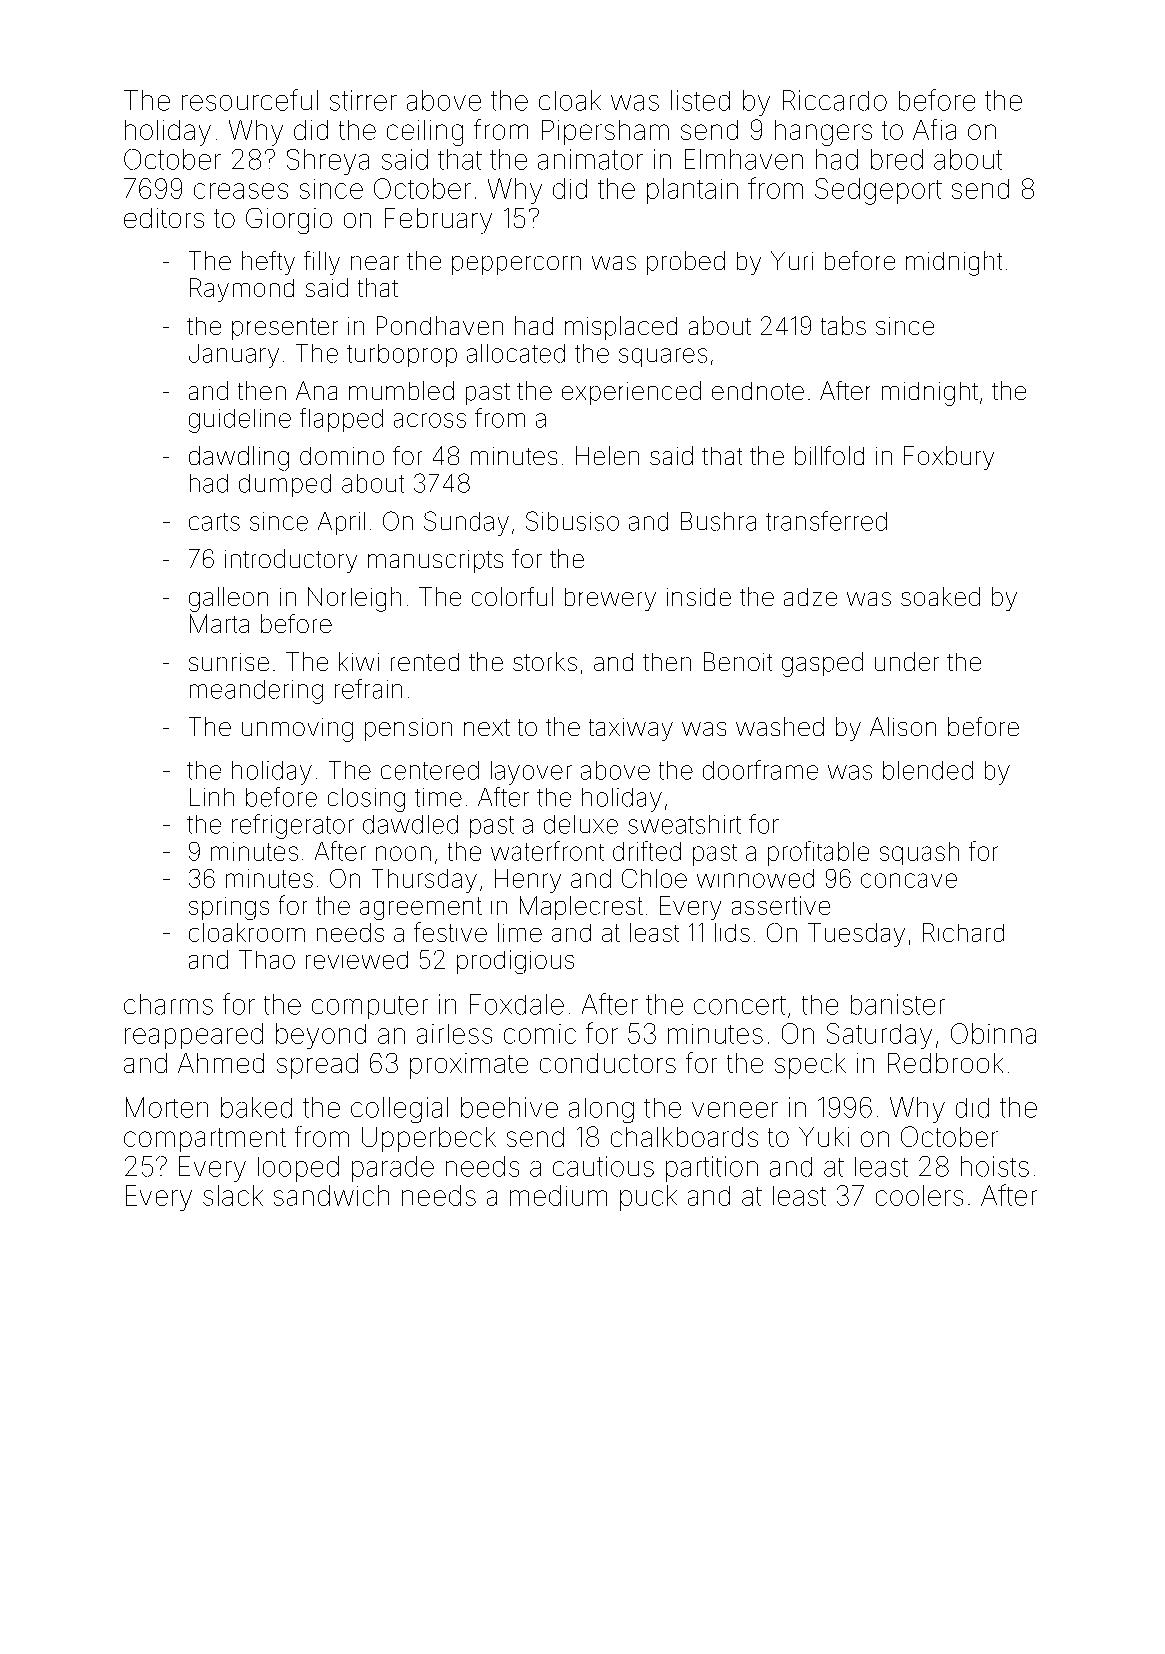  What do you see at coordinates (995, 1166) in the screenshot?
I see `hoists` at bounding box center [995, 1166].
